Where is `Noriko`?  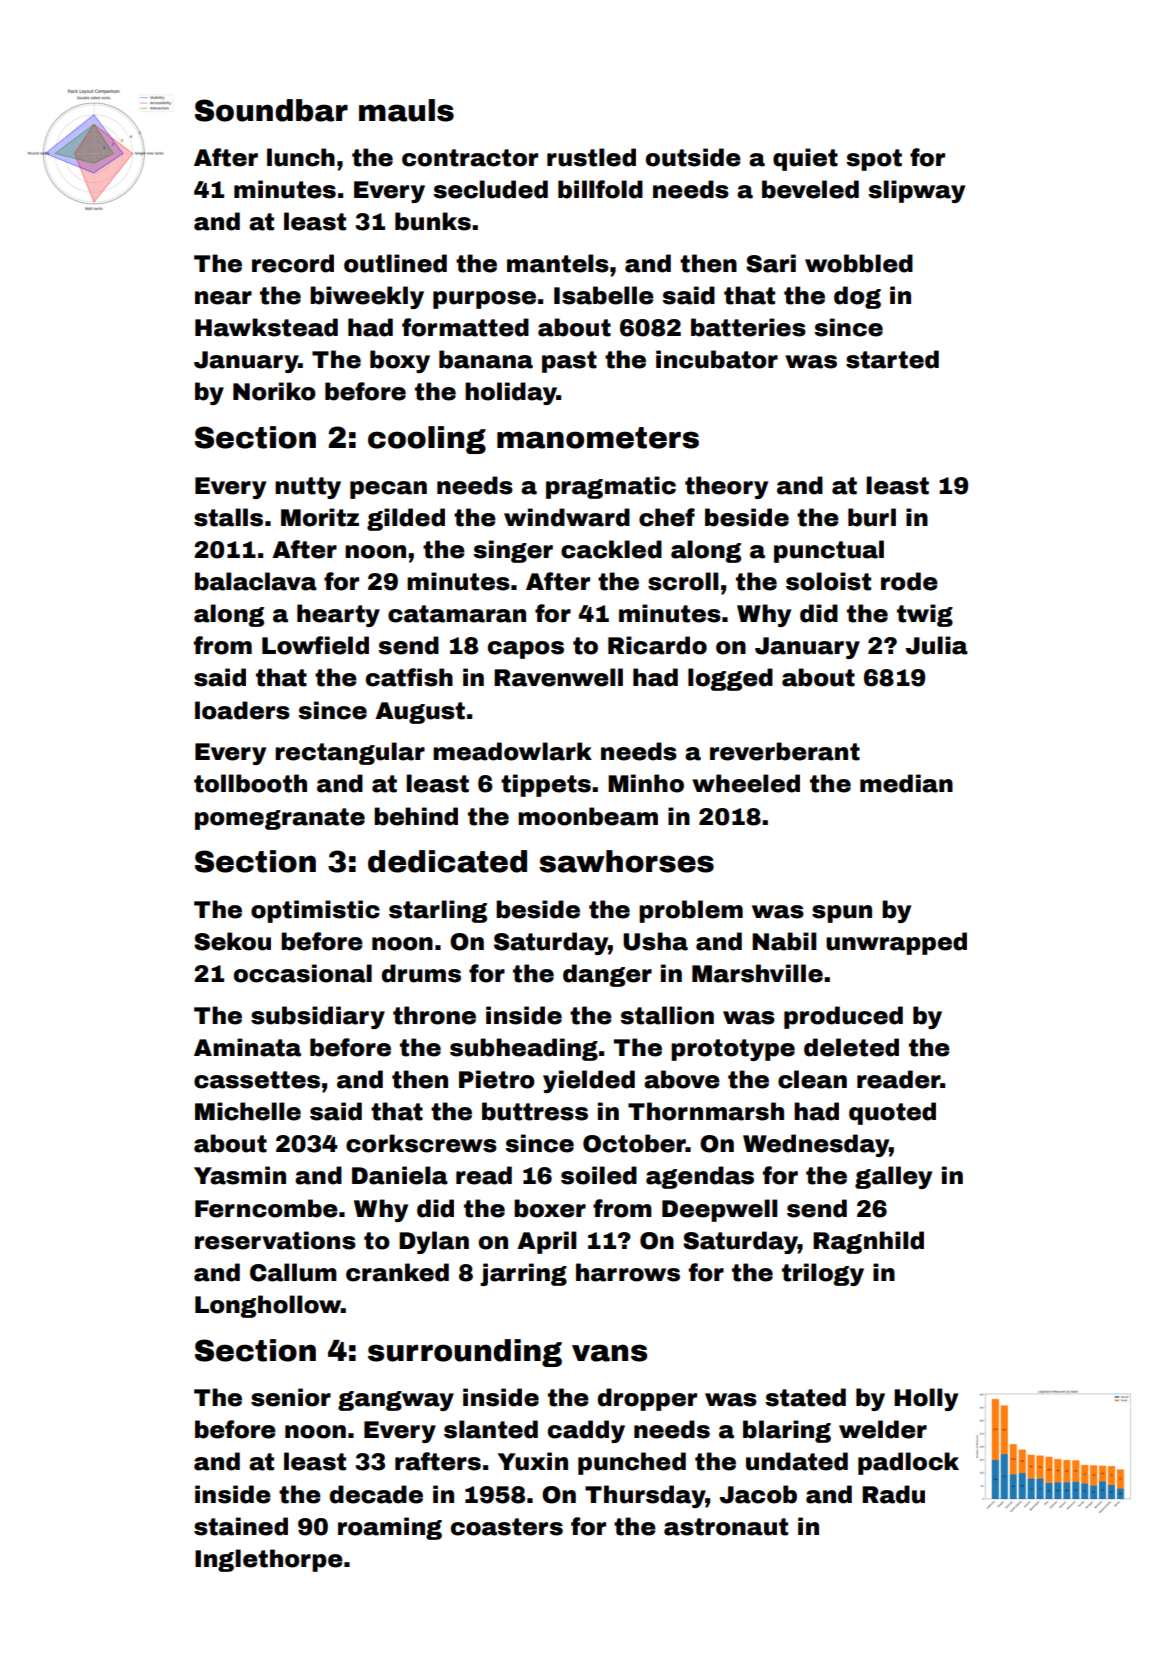 Noriko is located at coordinates (274, 391).
